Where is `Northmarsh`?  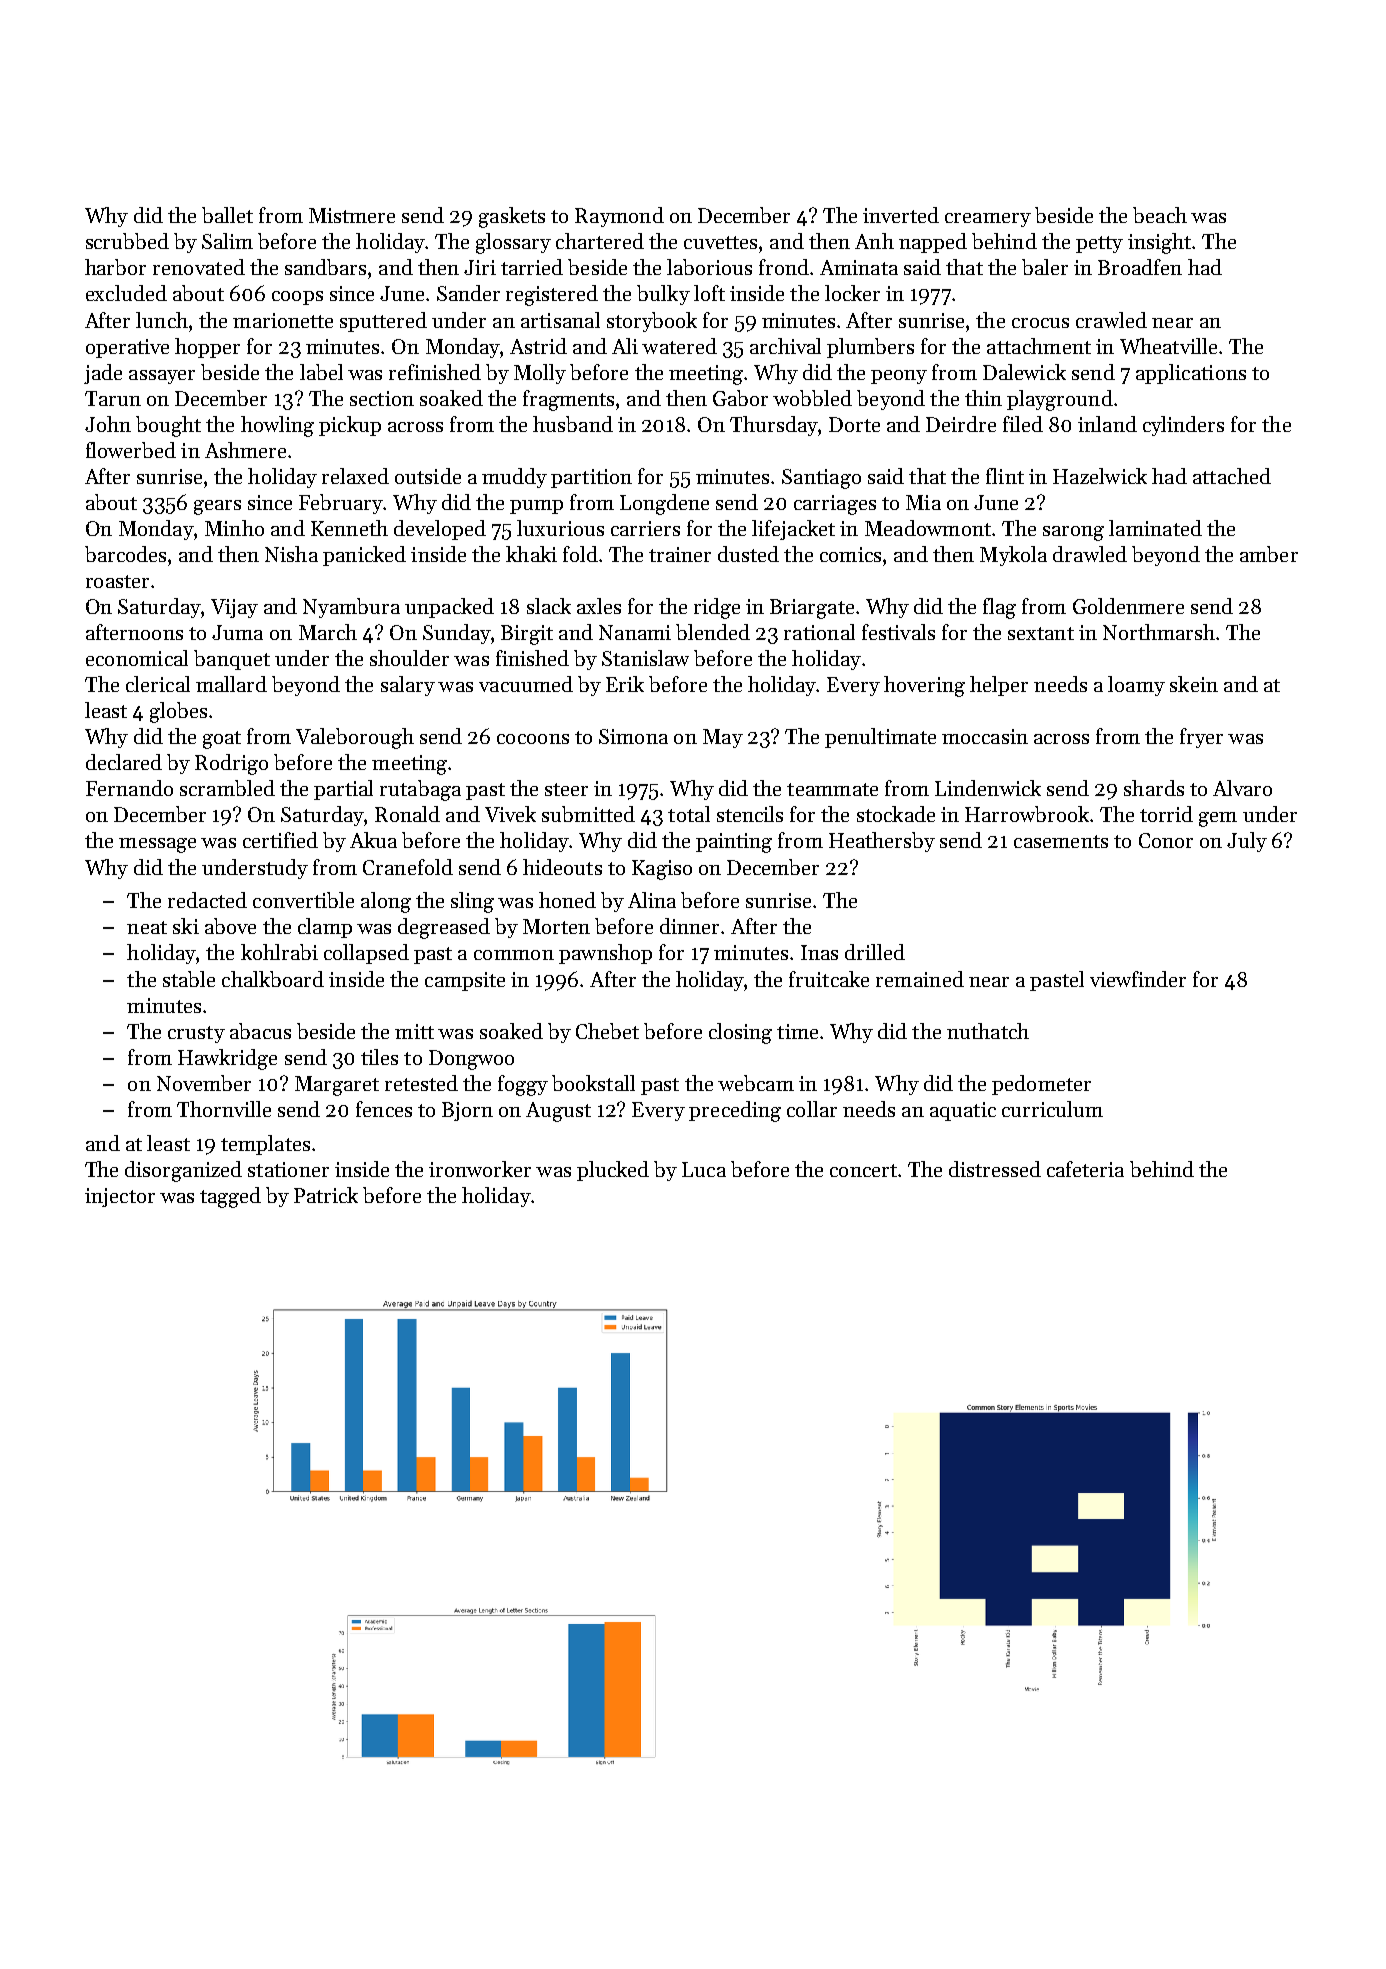
Northmarsh is located at coordinates (1159, 632).
